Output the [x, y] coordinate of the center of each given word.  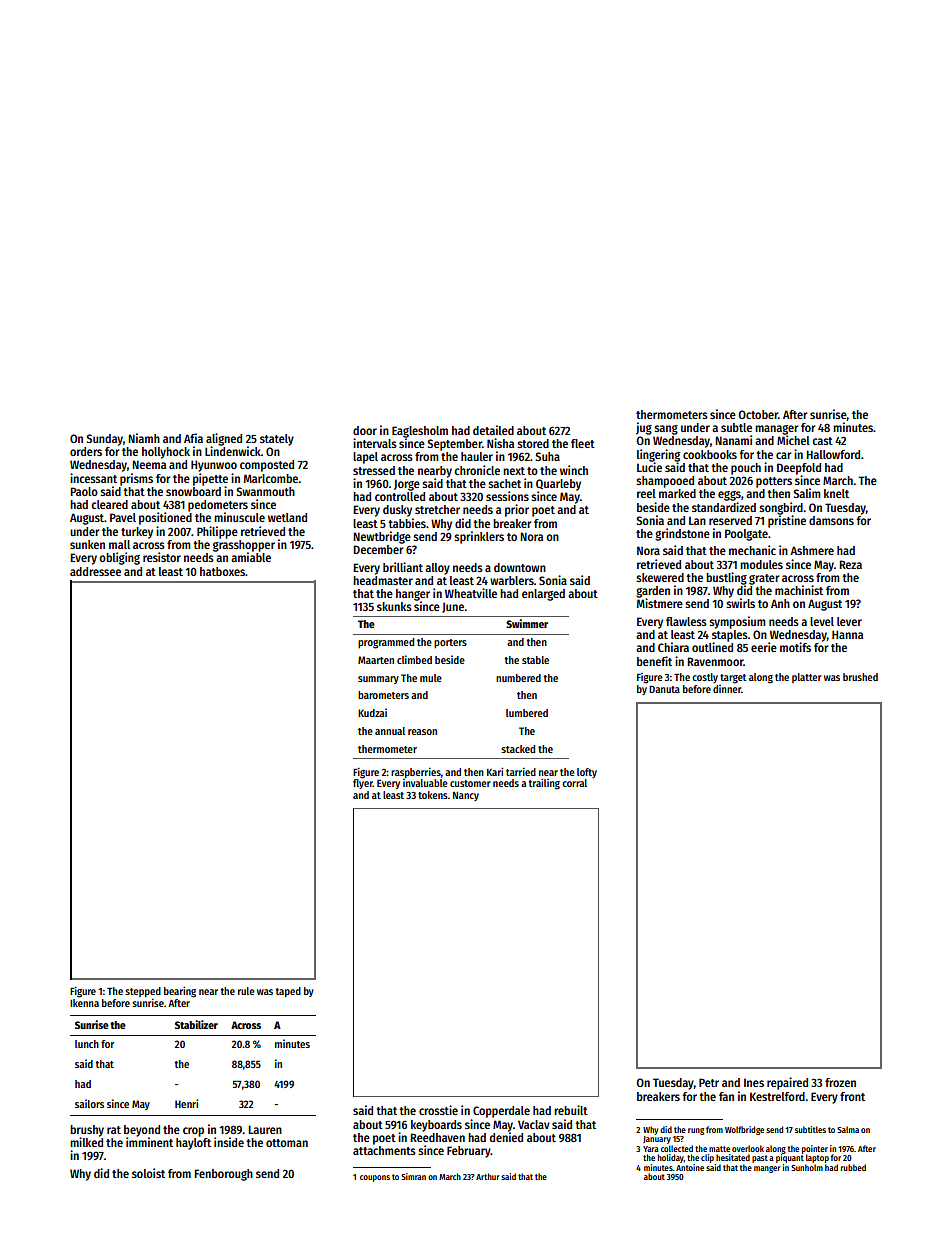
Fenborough [223, 1175]
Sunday [105, 440]
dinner [727, 689]
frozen [840, 1082]
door [365, 430]
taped [288, 992]
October [758, 414]
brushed [860, 677]
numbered [518, 678]
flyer [363, 784]
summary [378, 680]
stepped [143, 992]
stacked [518, 749]
